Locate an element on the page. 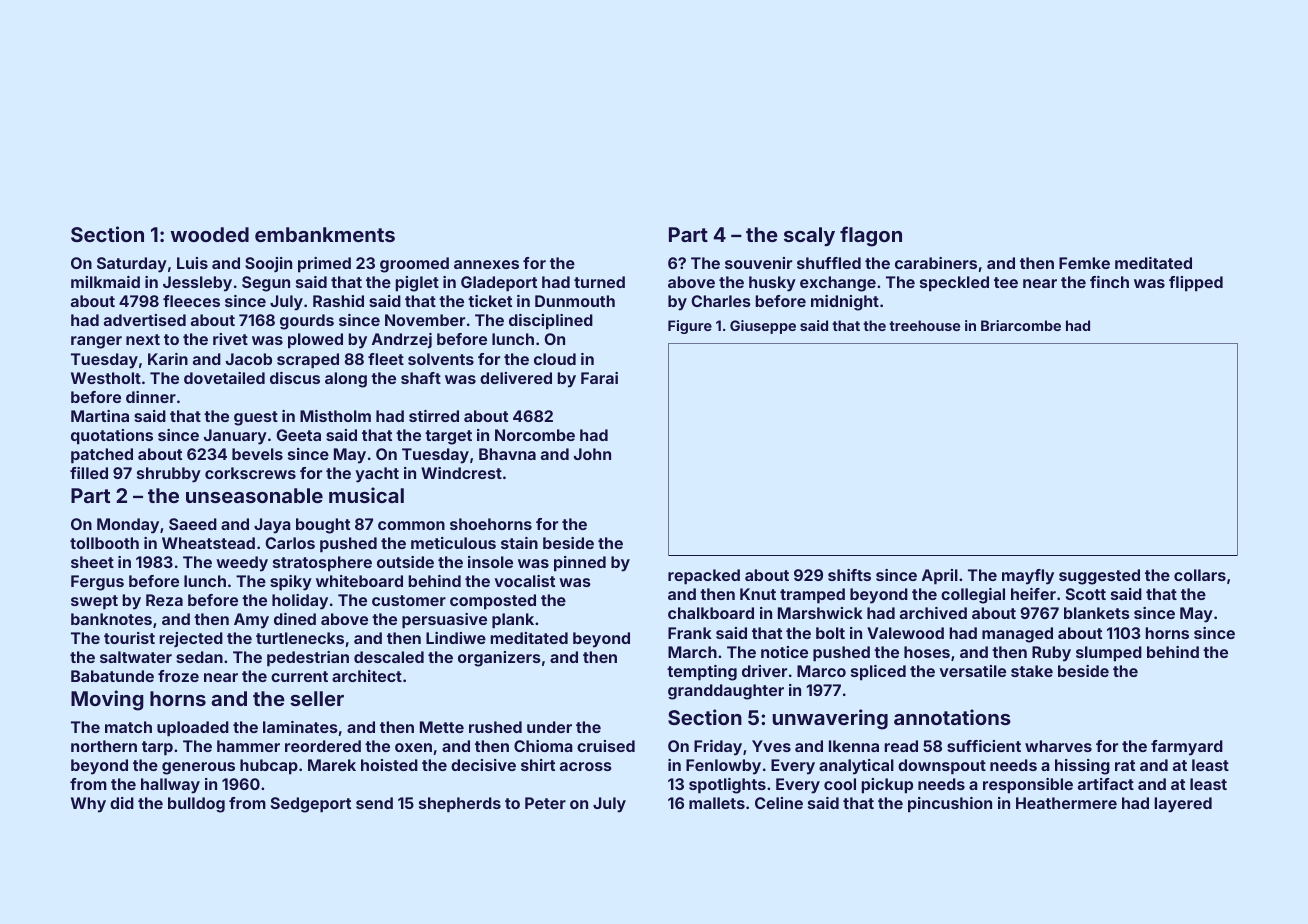 The image size is (1308, 924). collegial is located at coordinates (973, 596).
